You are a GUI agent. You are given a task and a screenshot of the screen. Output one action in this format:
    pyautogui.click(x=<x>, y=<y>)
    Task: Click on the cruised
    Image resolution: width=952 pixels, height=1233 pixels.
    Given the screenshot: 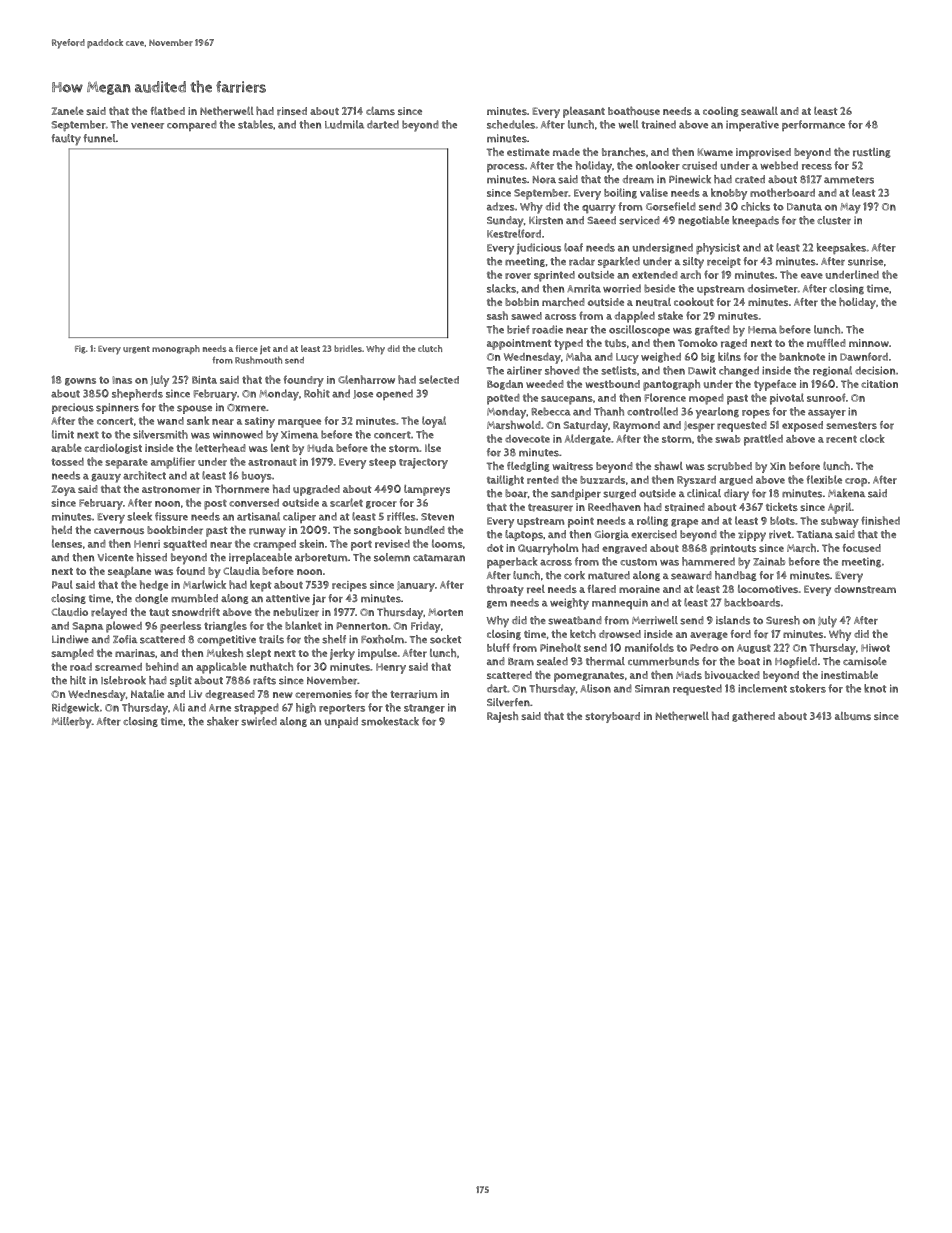 What is the action you would take?
    pyautogui.click(x=699, y=165)
